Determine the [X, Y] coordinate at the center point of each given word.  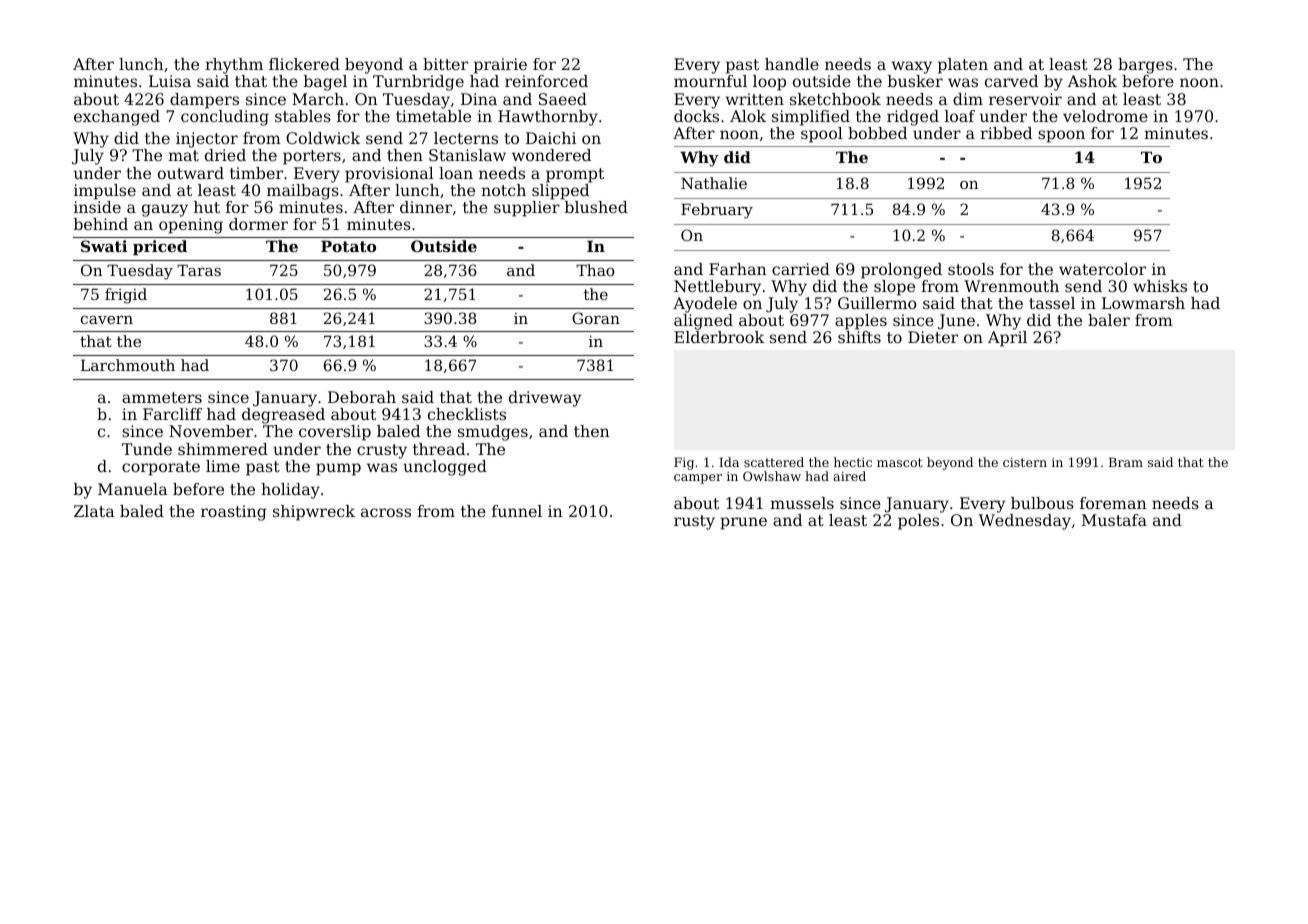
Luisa [170, 81]
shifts [859, 337]
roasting [234, 513]
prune [743, 523]
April [1007, 339]
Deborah [362, 397]
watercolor [1102, 269]
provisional [389, 175]
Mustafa [1114, 520]
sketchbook [835, 99]
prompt [575, 175]
